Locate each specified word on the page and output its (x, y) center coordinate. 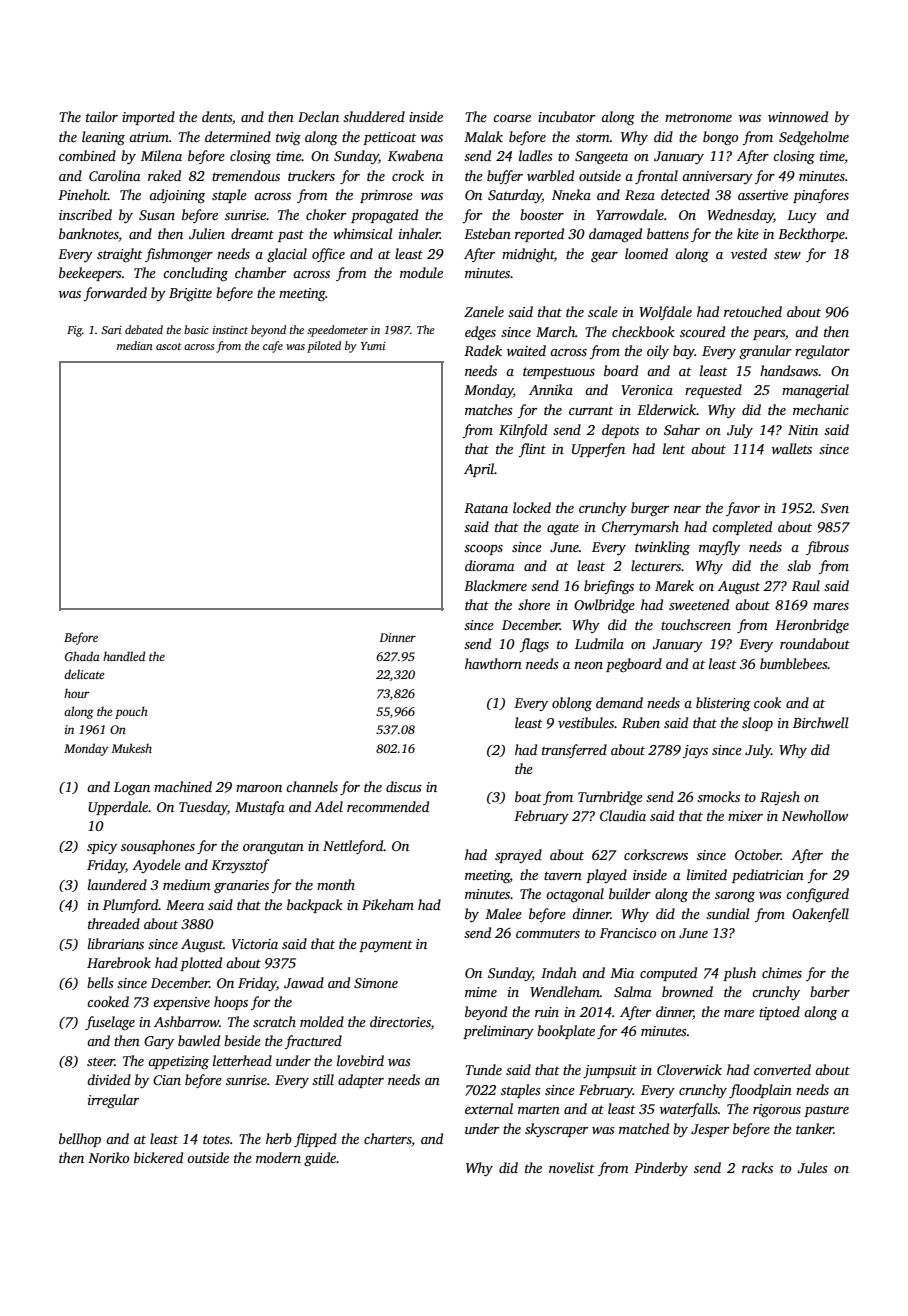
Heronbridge (812, 626)
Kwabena (415, 155)
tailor (102, 116)
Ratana (486, 508)
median (135, 345)
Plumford (131, 906)
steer (101, 1061)
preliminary (498, 1032)
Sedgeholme (814, 138)
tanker (815, 1128)
